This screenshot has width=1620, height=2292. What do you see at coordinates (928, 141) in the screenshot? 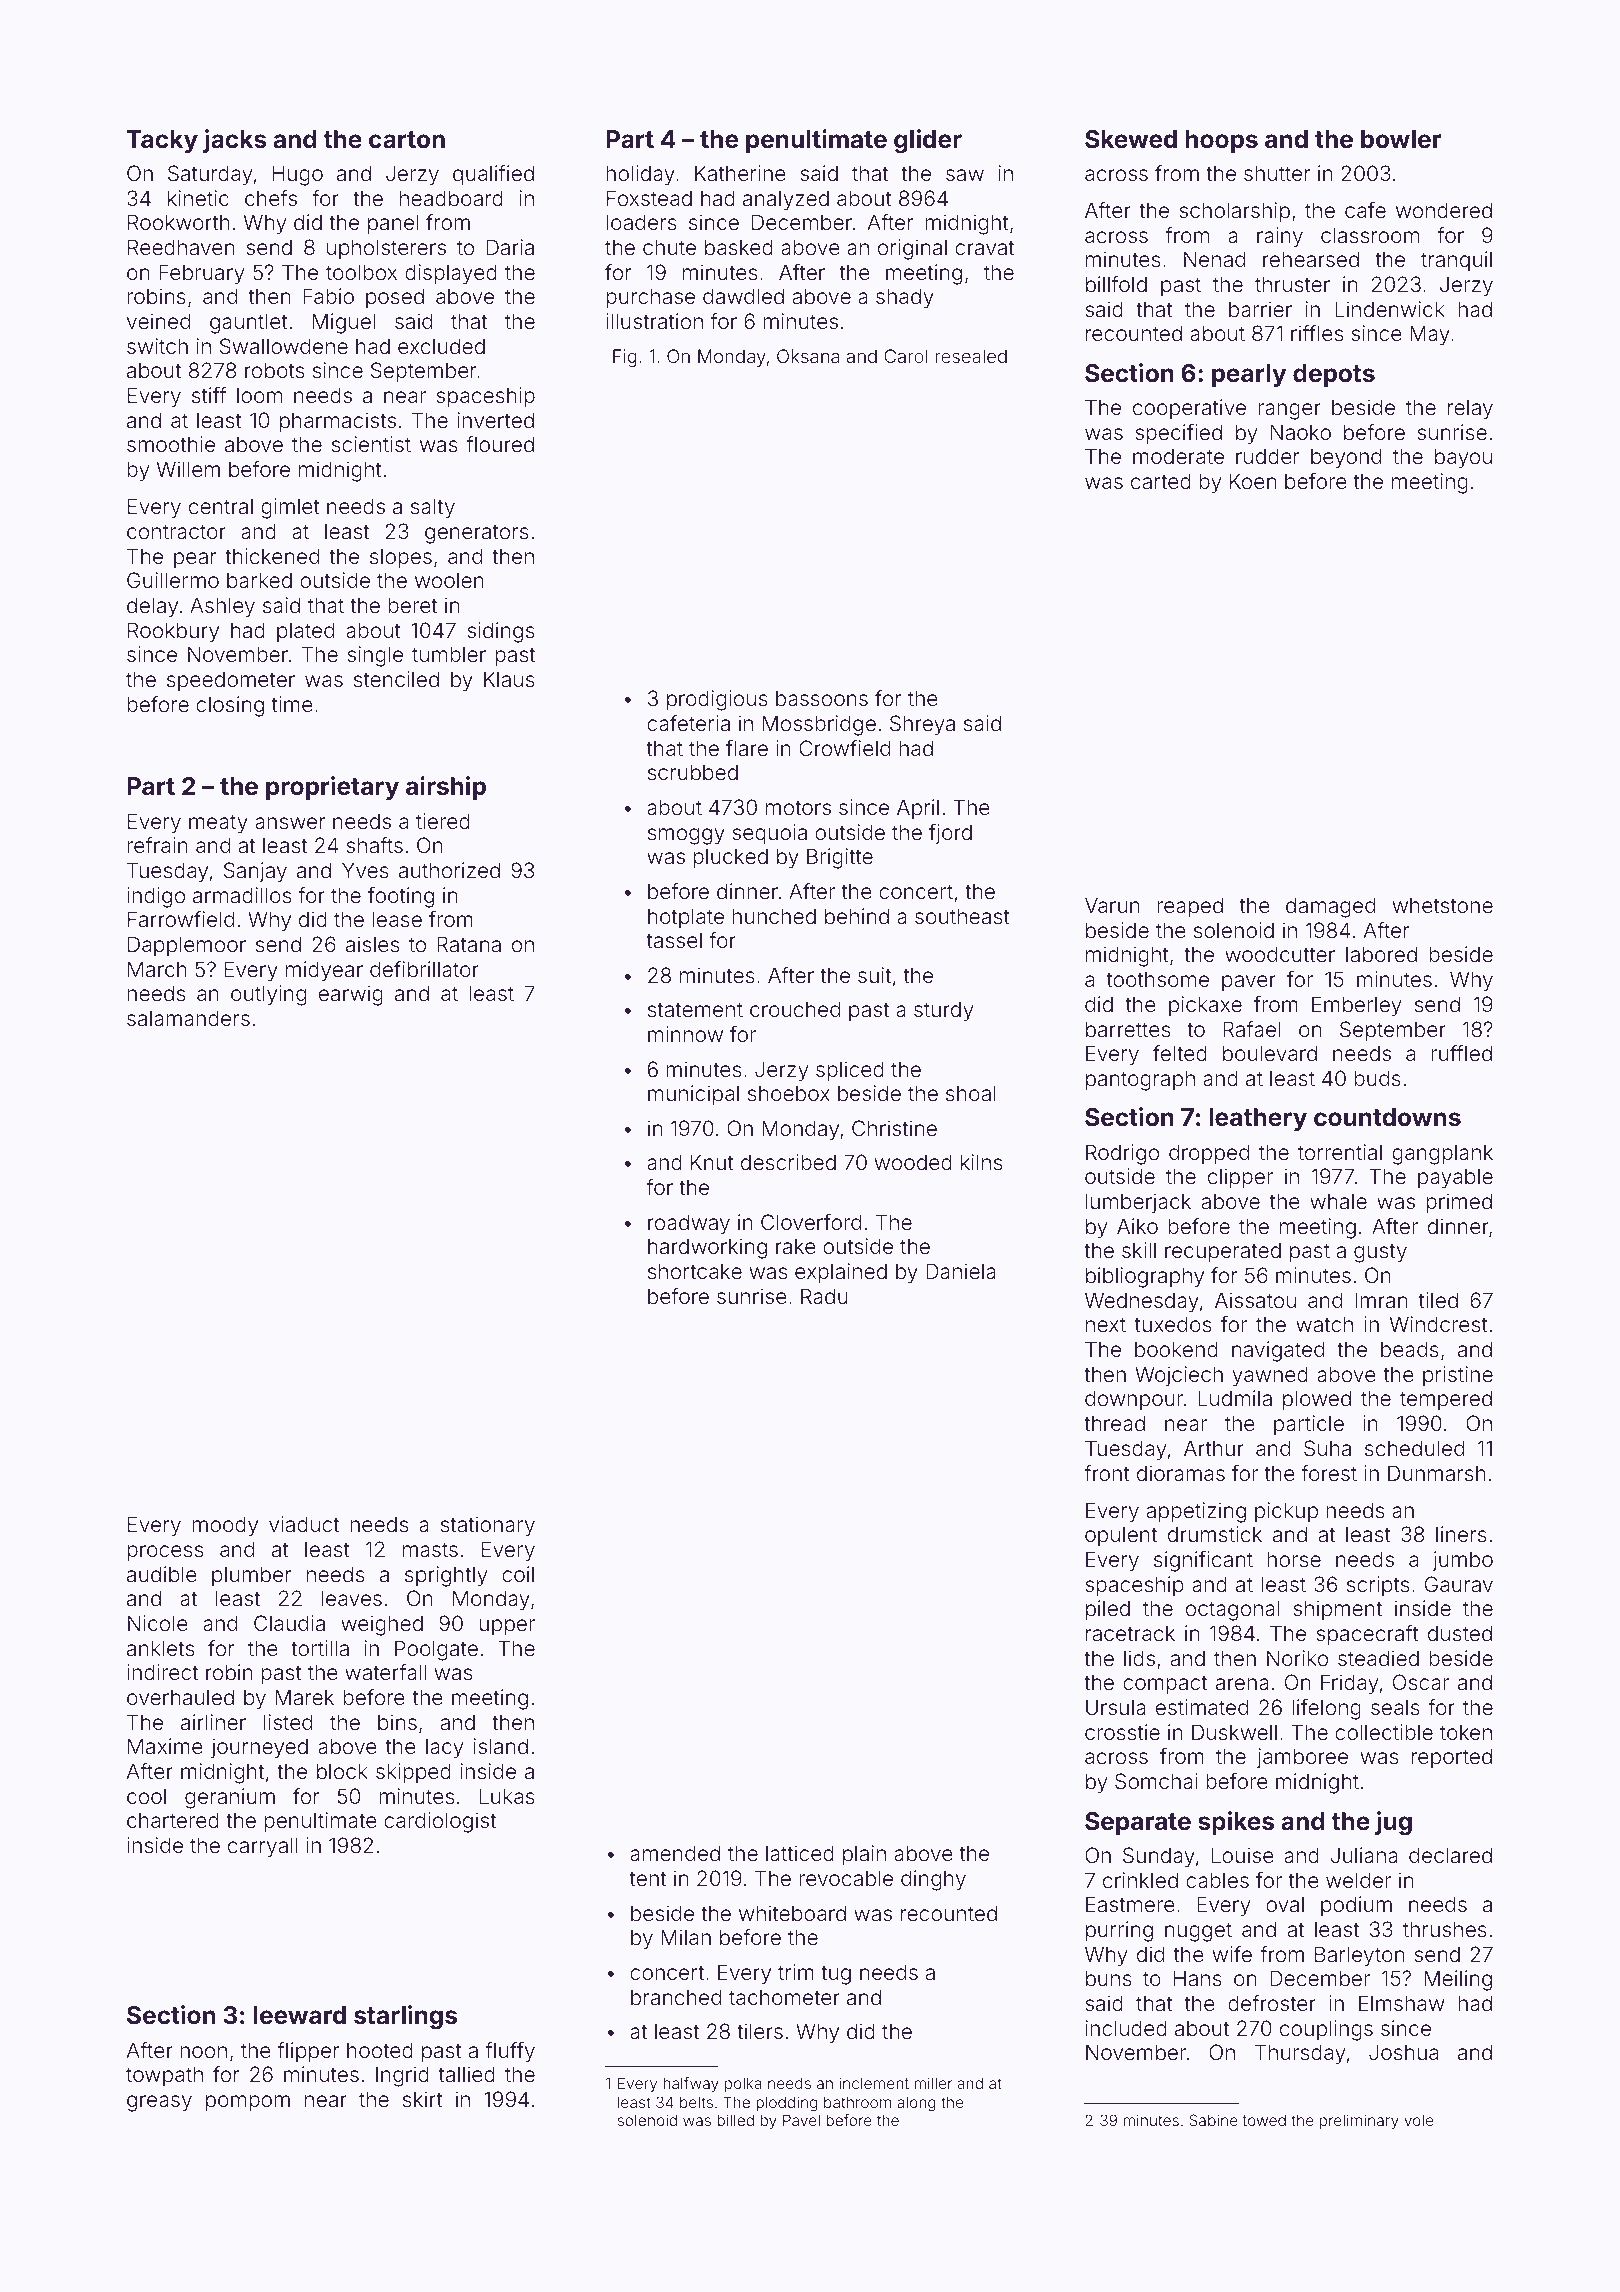
I see `glider` at bounding box center [928, 141].
